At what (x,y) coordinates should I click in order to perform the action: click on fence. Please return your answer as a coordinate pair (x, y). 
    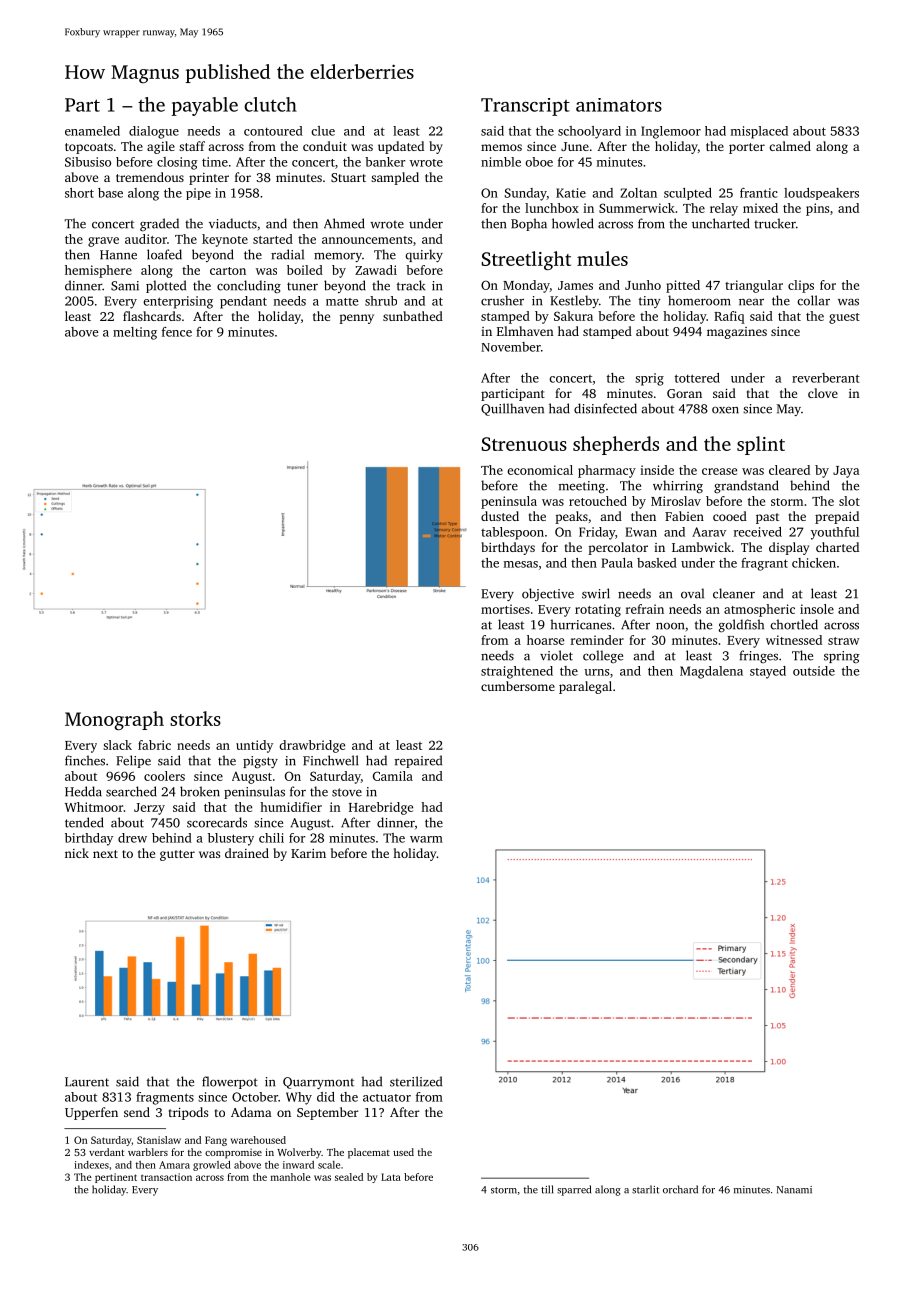
    Looking at the image, I should click on (177, 332).
